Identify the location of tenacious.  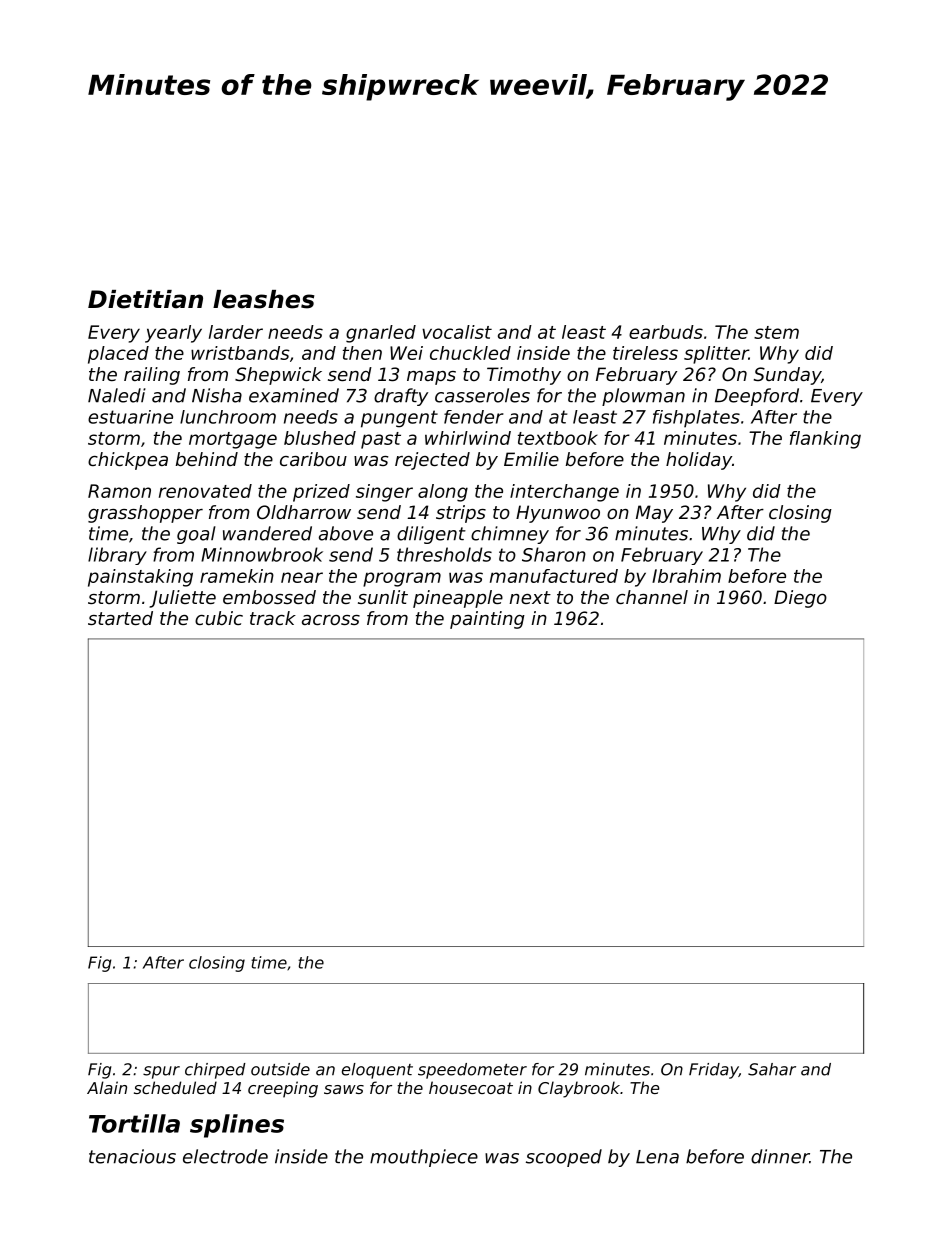
(132, 1156).
